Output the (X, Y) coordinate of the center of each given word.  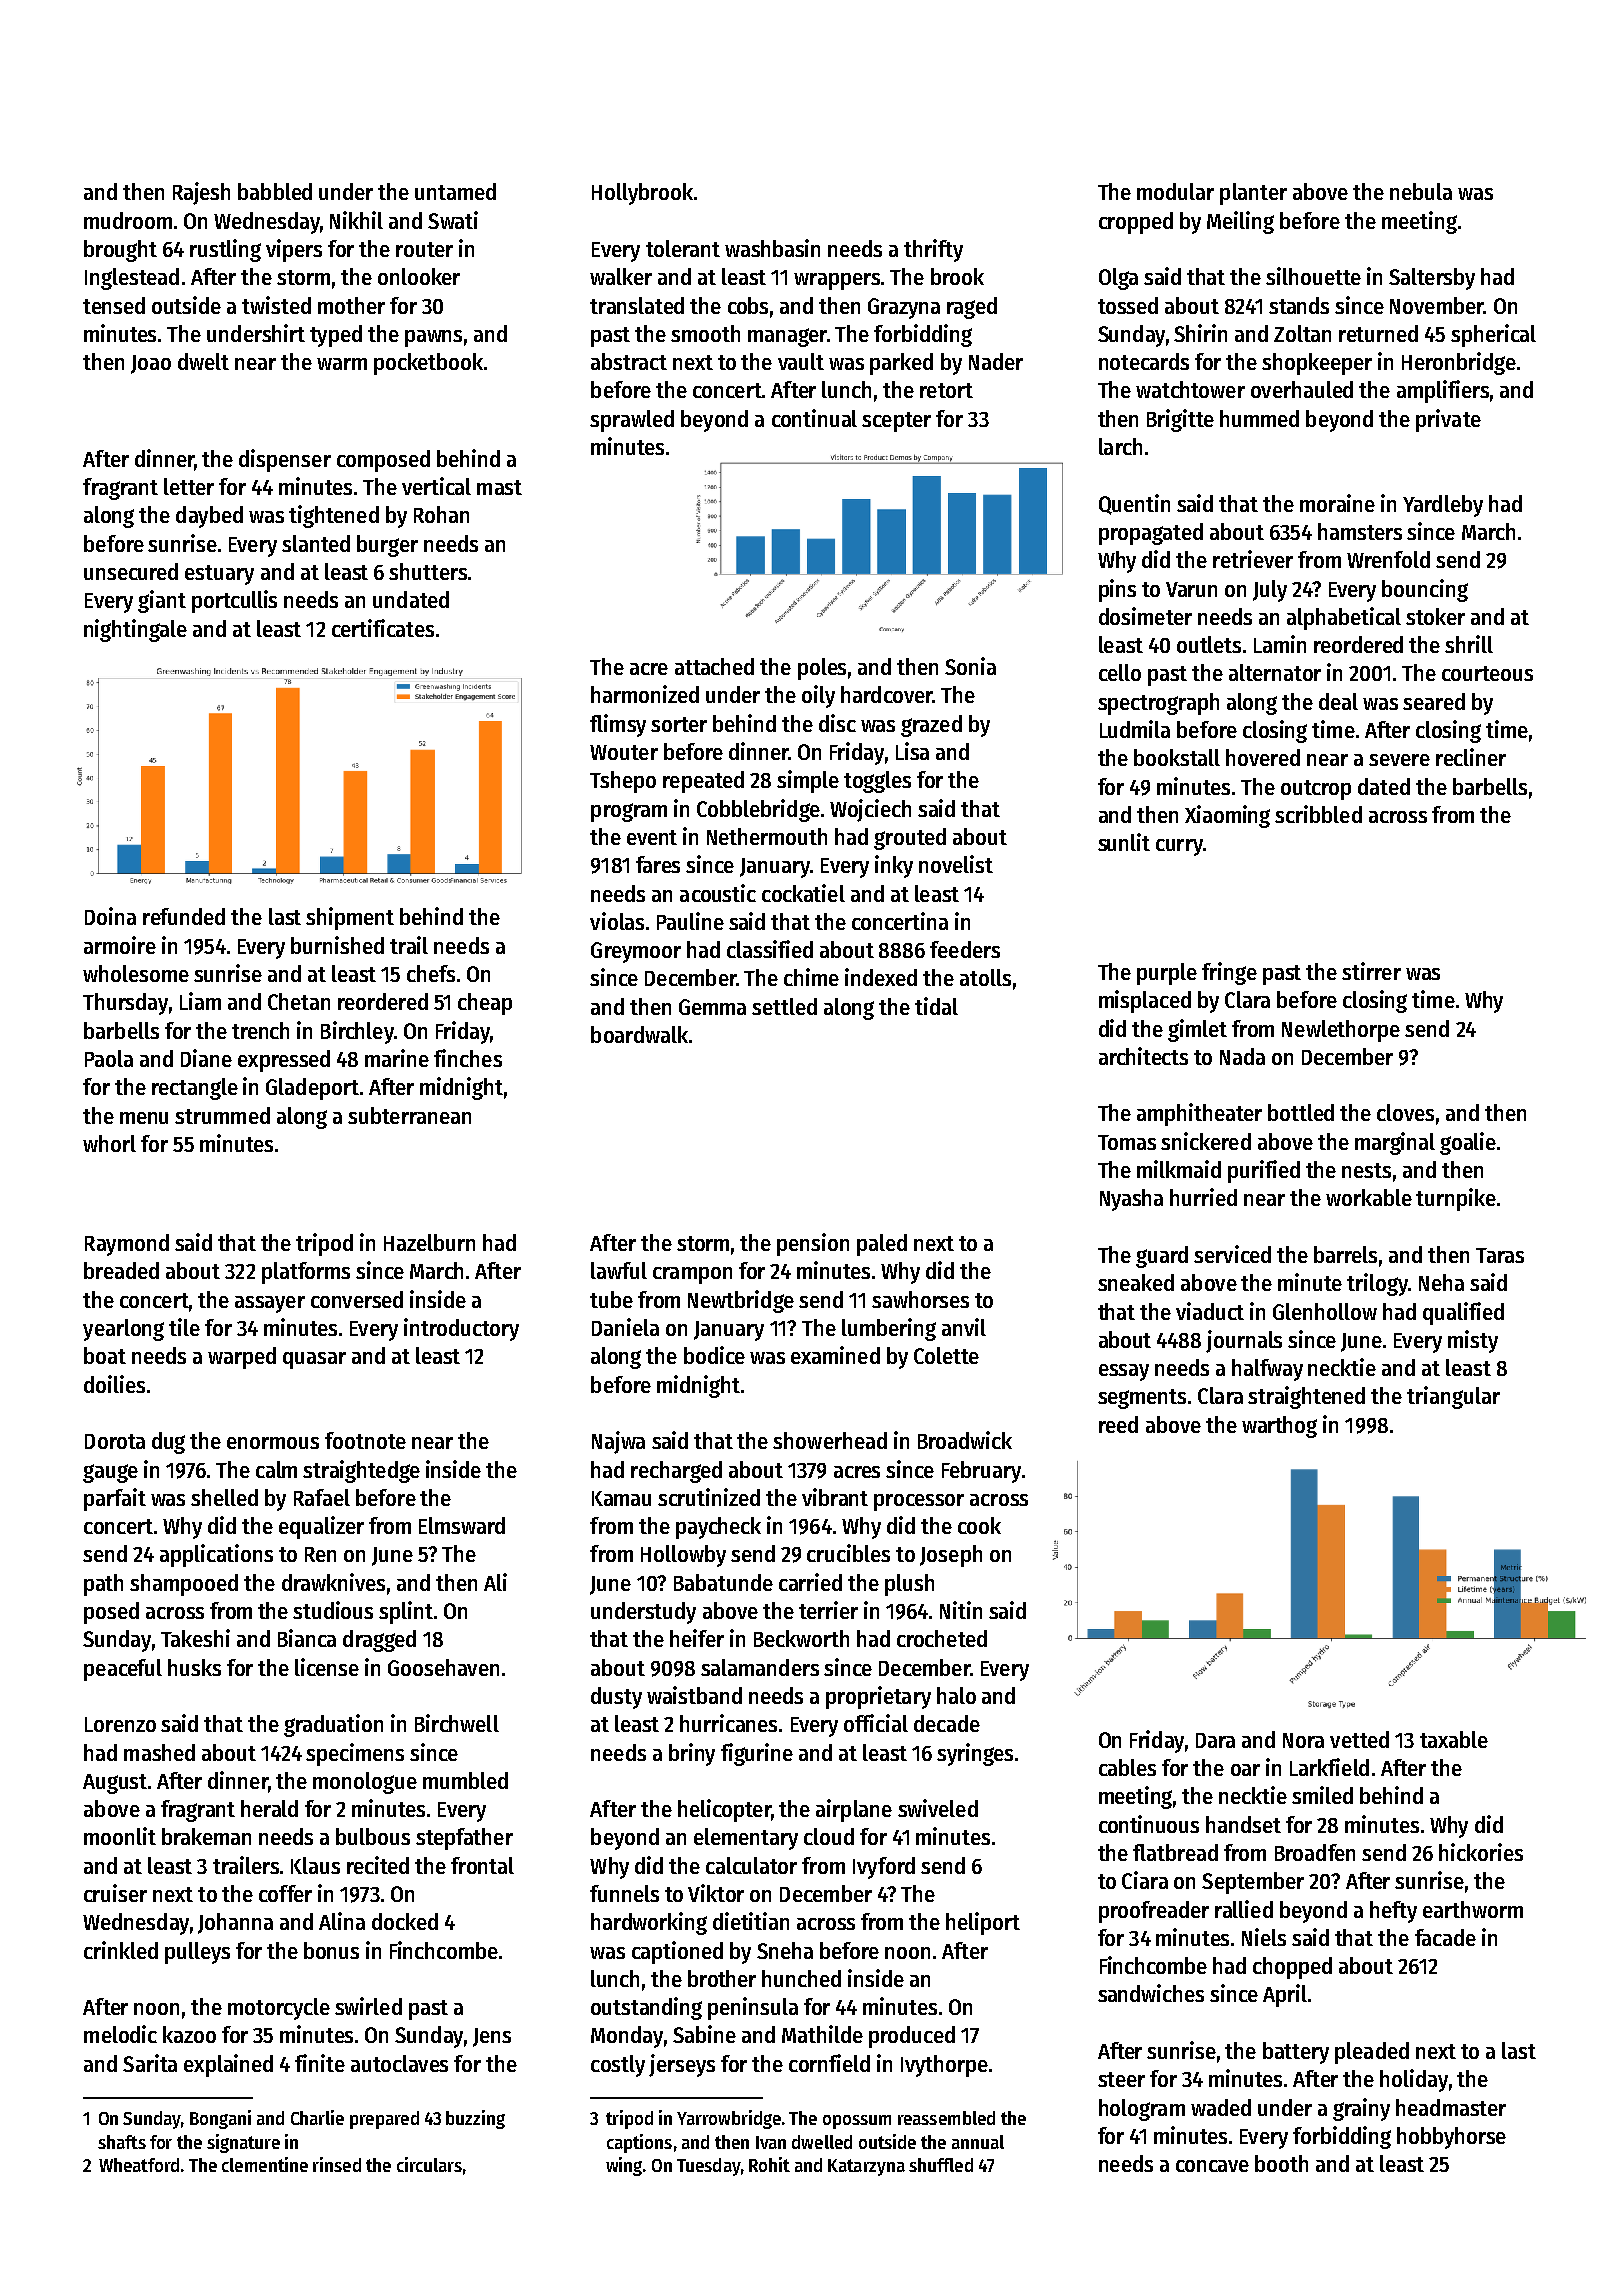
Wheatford (139, 2165)
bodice (714, 1355)
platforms (306, 1273)
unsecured (131, 571)
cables (1127, 1767)
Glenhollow (1325, 1311)
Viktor (716, 1893)
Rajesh (201, 193)
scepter (896, 422)
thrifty (933, 250)
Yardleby (1443, 506)
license (327, 1667)
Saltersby (1432, 279)
